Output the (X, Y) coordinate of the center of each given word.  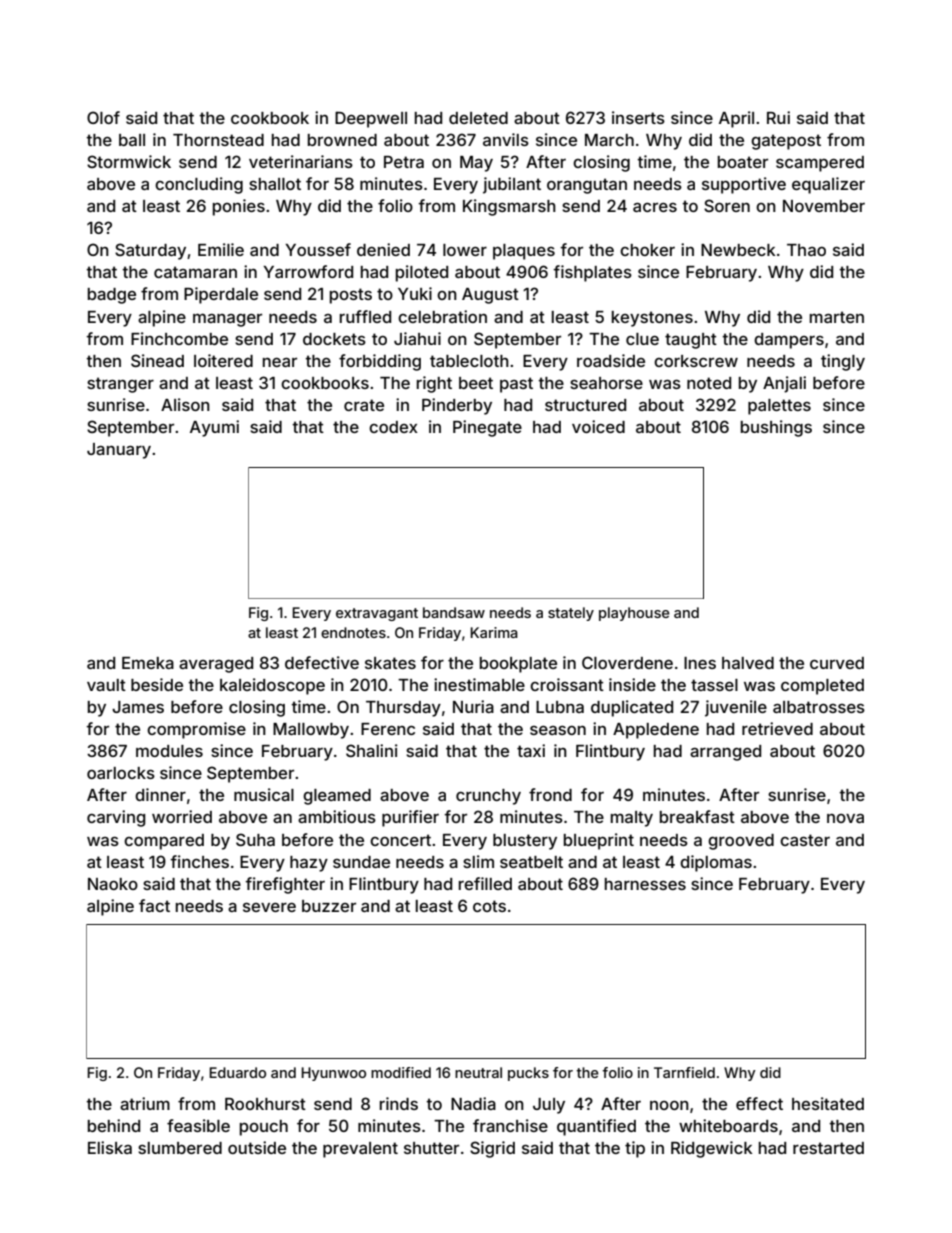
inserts (638, 117)
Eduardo (237, 1072)
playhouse (634, 614)
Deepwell (371, 119)
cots (489, 906)
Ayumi (214, 428)
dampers (789, 341)
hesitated (828, 1103)
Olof (103, 117)
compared (164, 842)
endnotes (353, 632)
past (516, 385)
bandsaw (454, 612)
